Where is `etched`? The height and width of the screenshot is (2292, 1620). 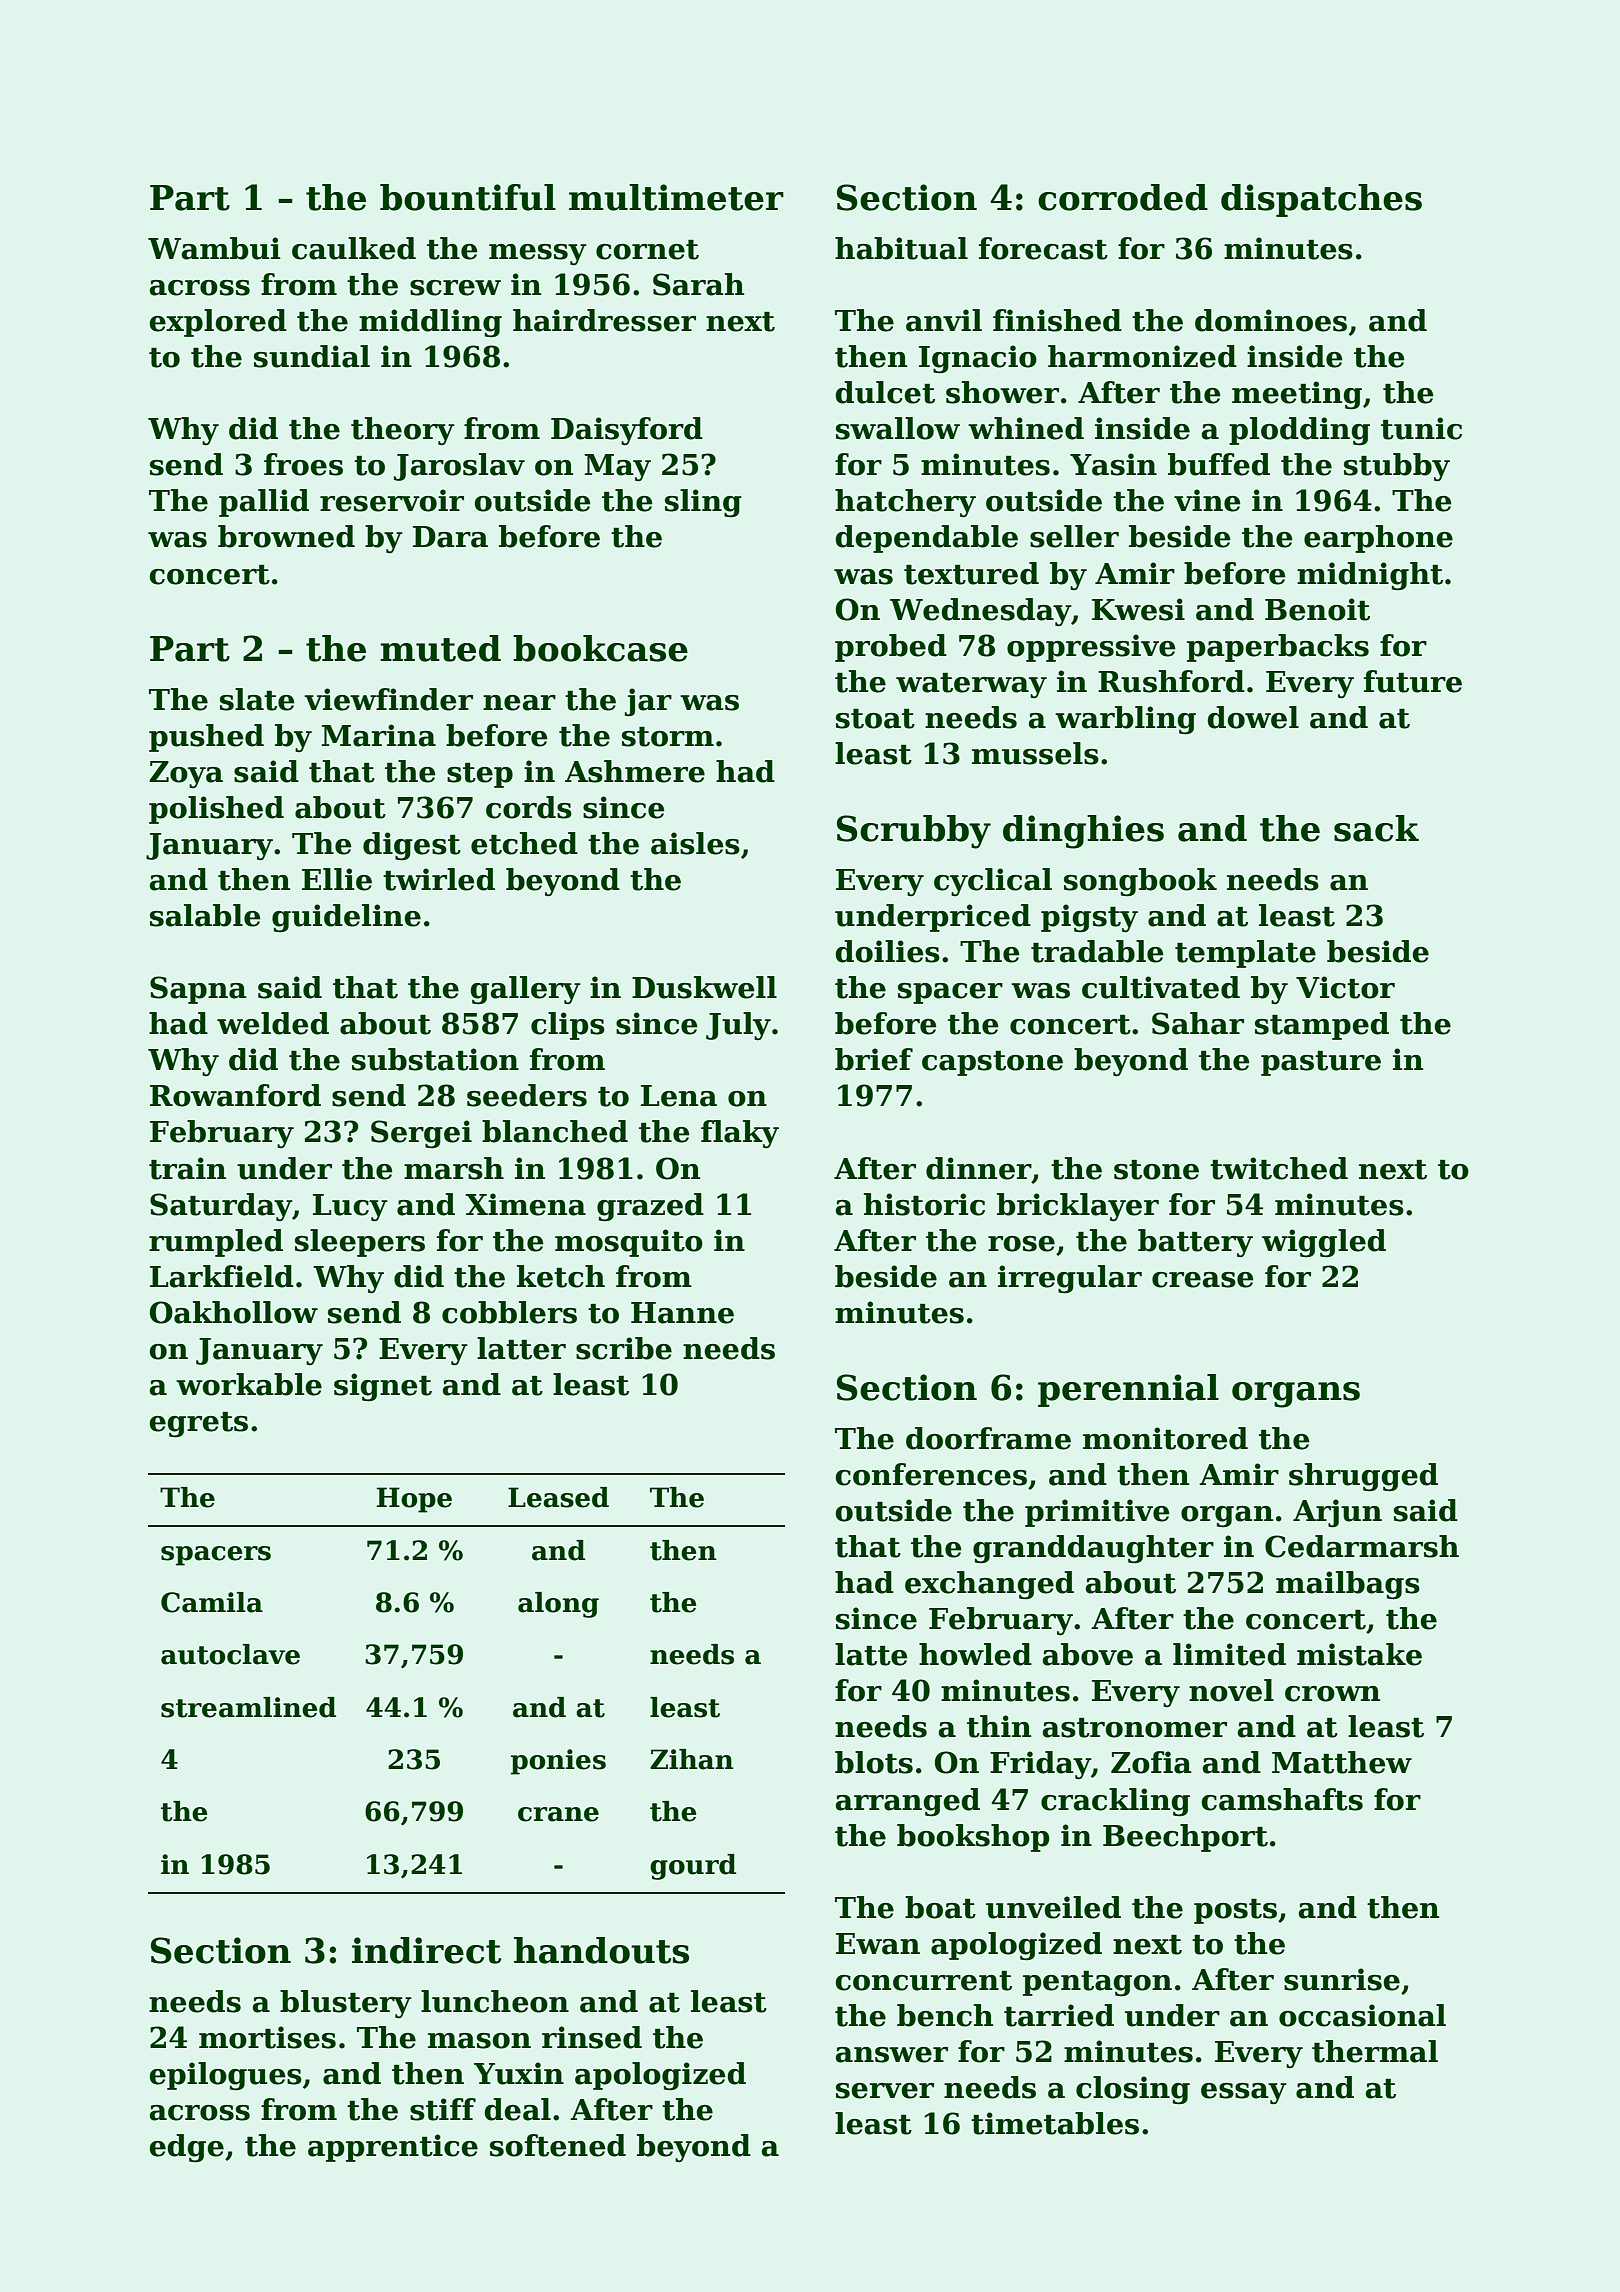
etched is located at coordinates (524, 843).
